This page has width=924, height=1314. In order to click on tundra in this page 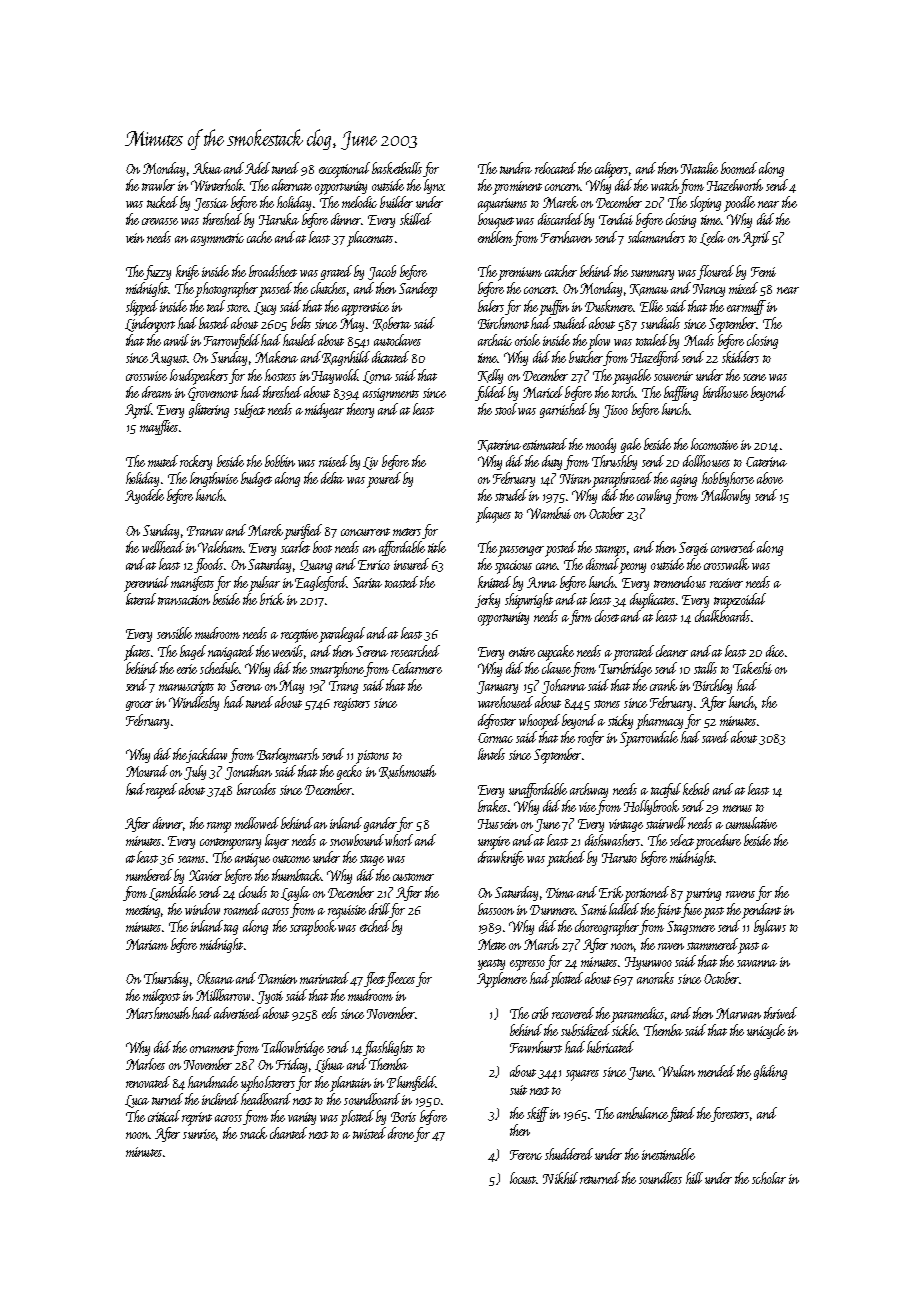, I will do `click(516, 168)`.
